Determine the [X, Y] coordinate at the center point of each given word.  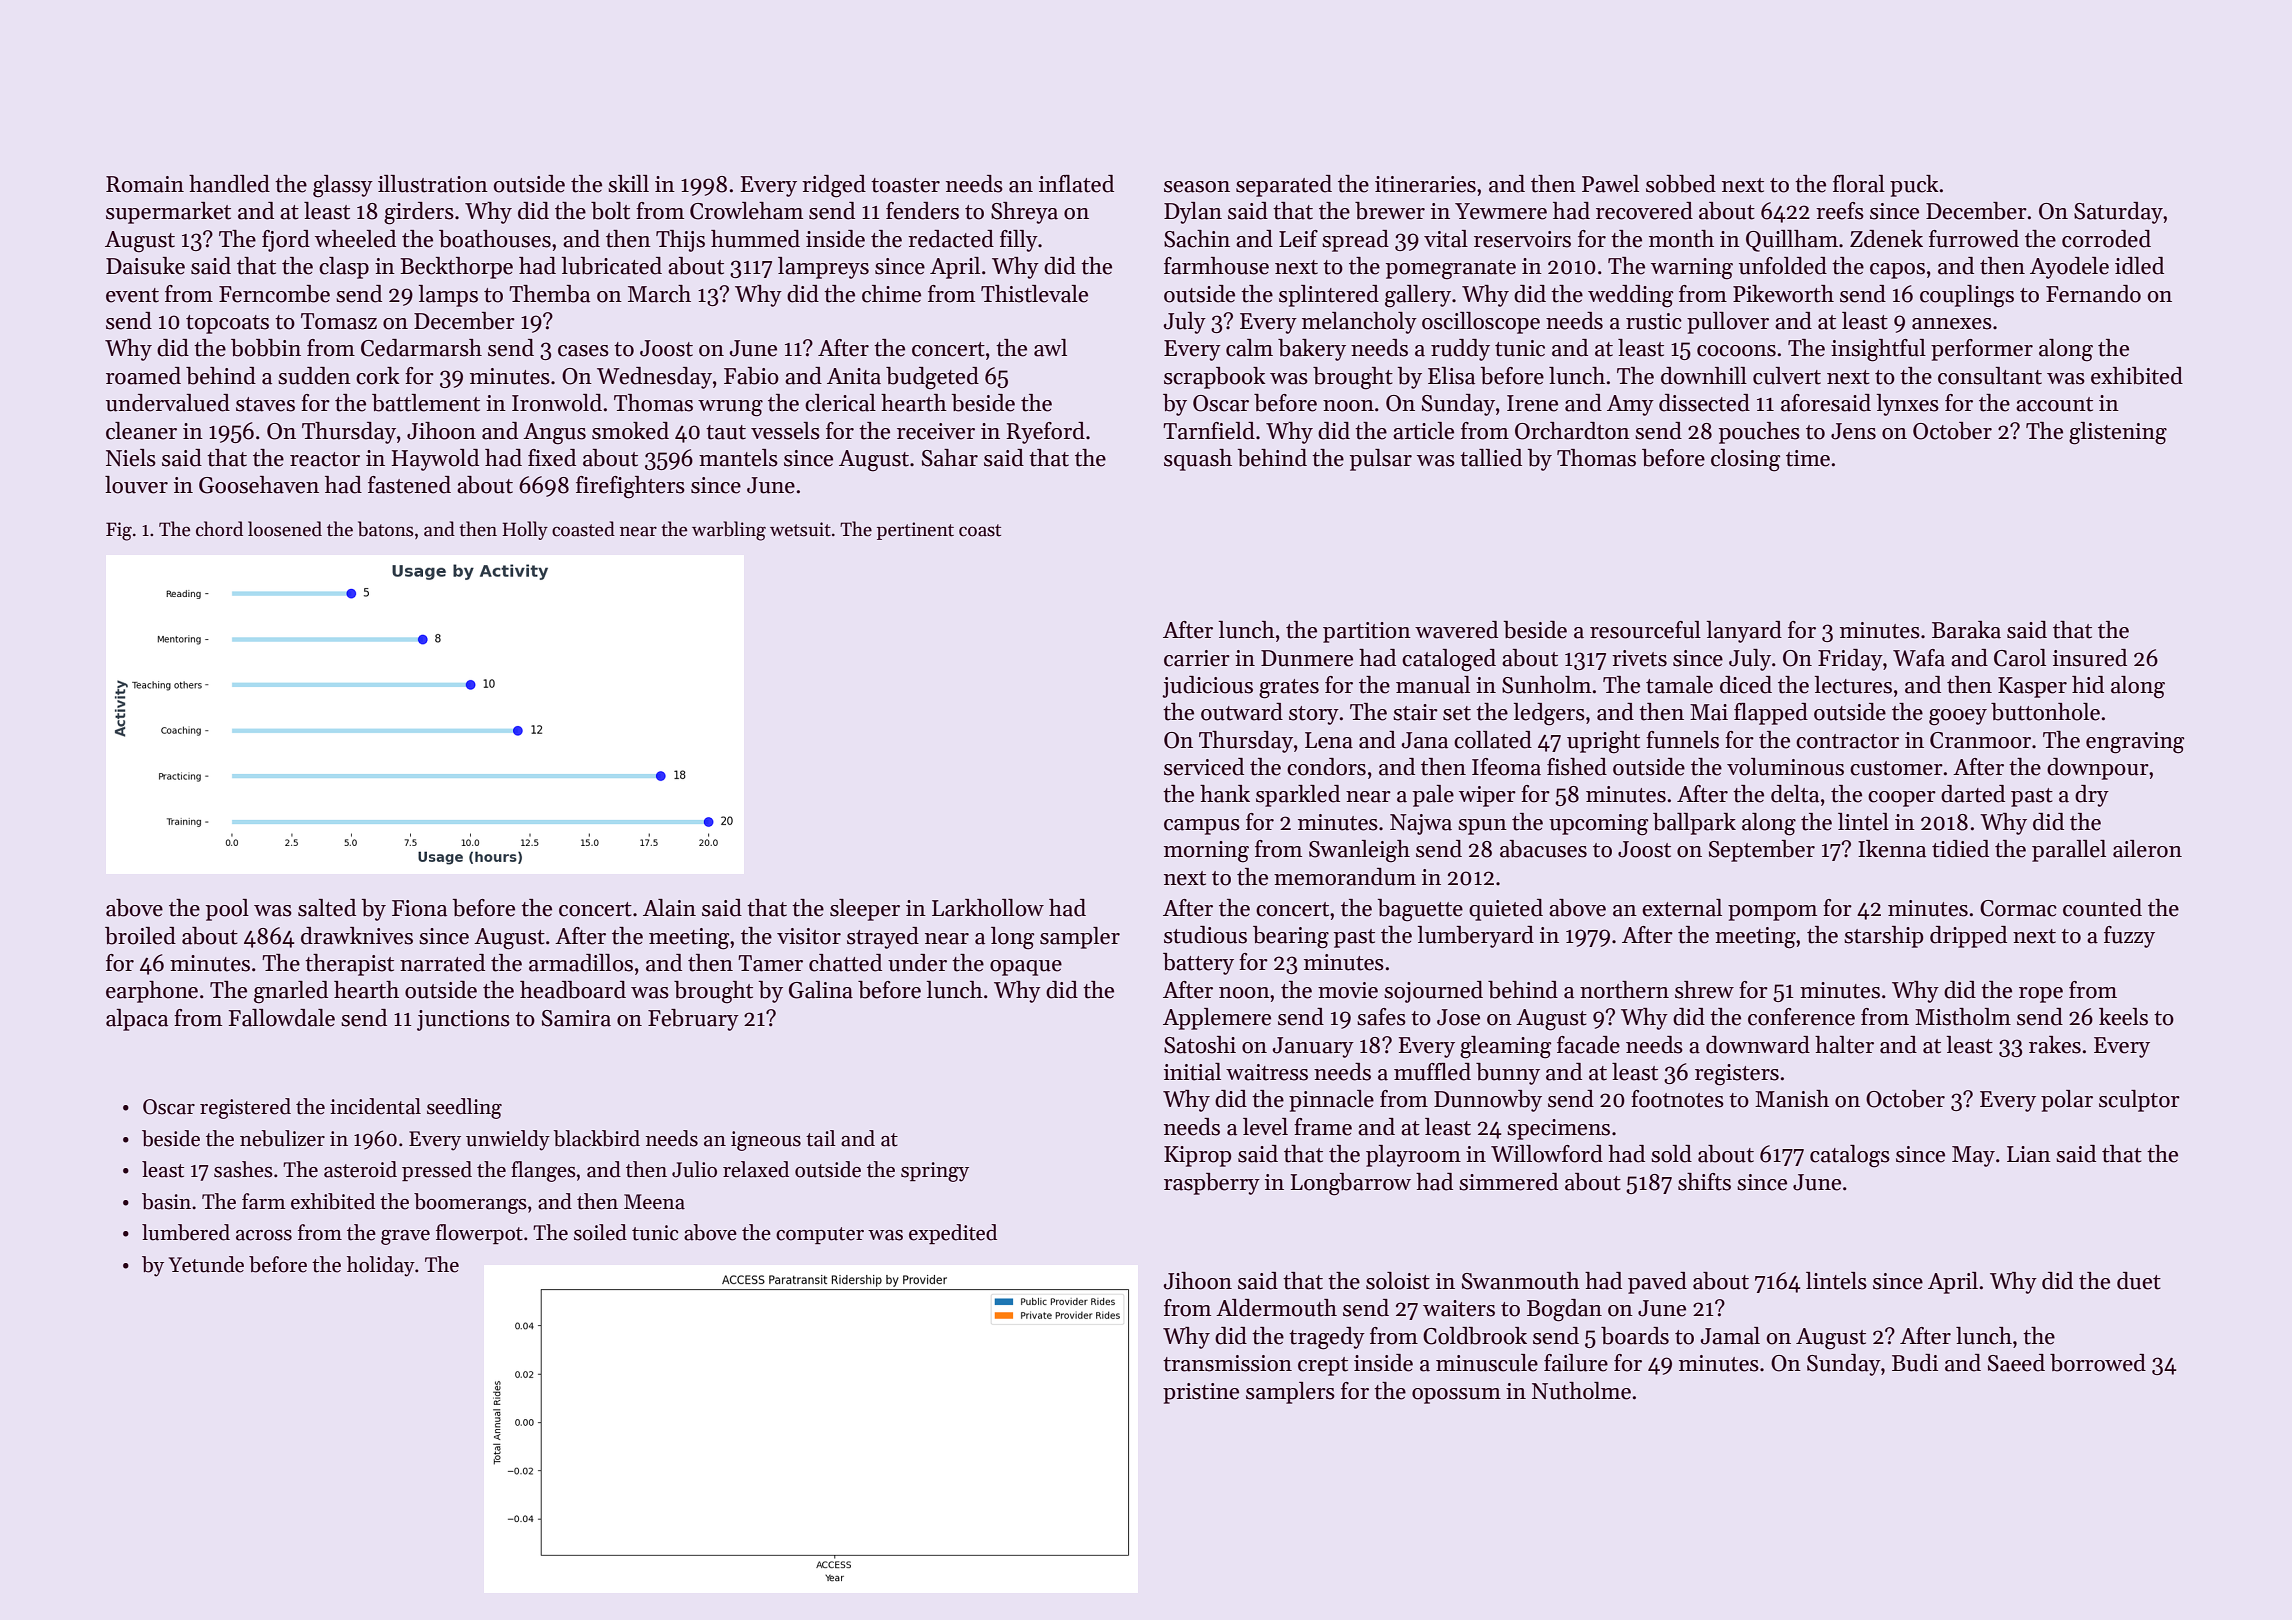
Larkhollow [988, 908]
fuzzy [2129, 937]
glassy [343, 186]
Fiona [419, 908]
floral [1859, 184]
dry [2092, 796]
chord [219, 529]
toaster [905, 185]
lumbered [186, 1232]
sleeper [865, 910]
